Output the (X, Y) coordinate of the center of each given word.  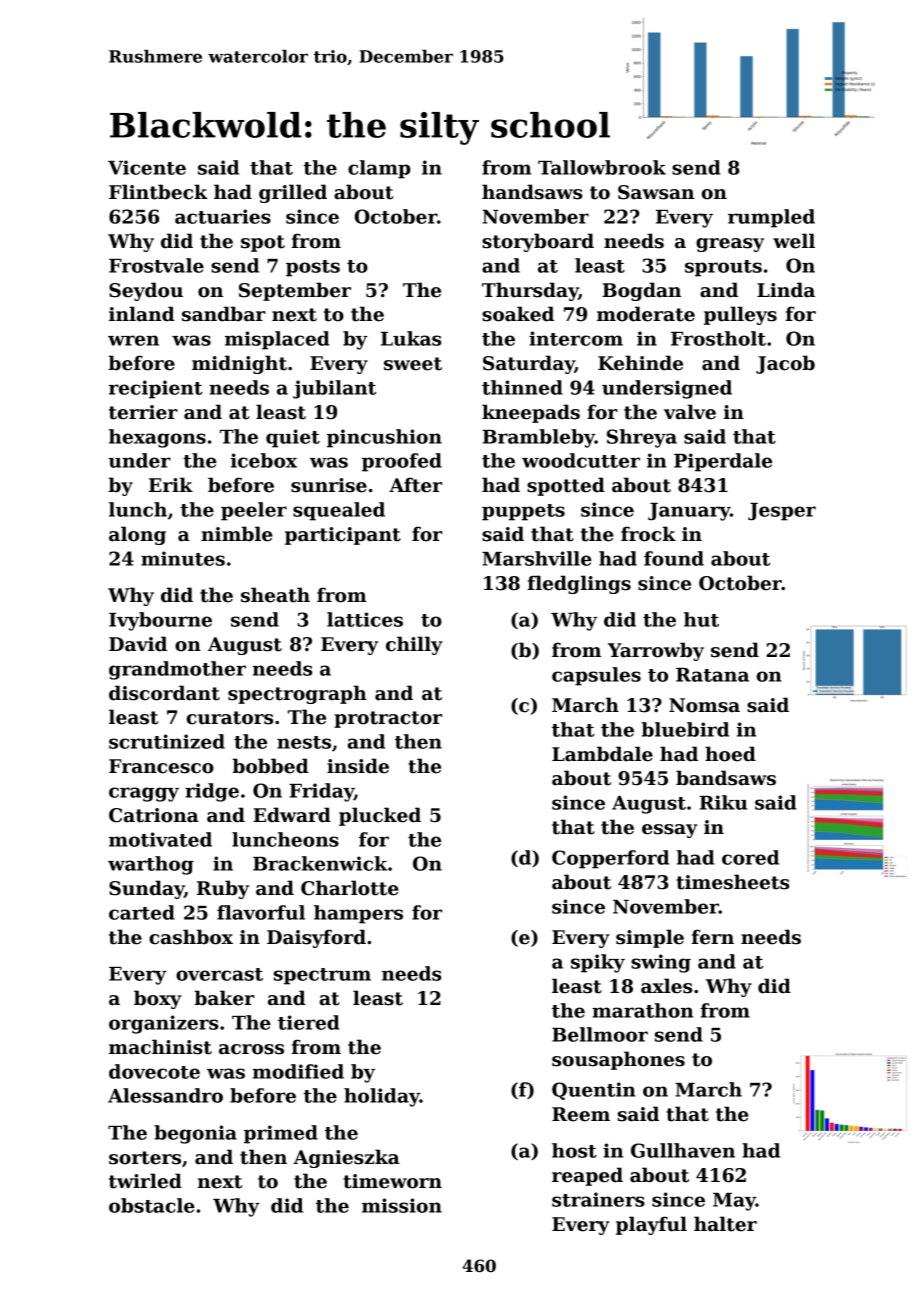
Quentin (594, 1091)
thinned (522, 387)
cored (750, 857)
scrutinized (167, 741)
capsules (596, 676)
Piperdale (723, 462)
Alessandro (165, 1095)
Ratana (712, 675)
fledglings (579, 584)
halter (725, 1224)
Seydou (146, 291)
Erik (171, 484)
